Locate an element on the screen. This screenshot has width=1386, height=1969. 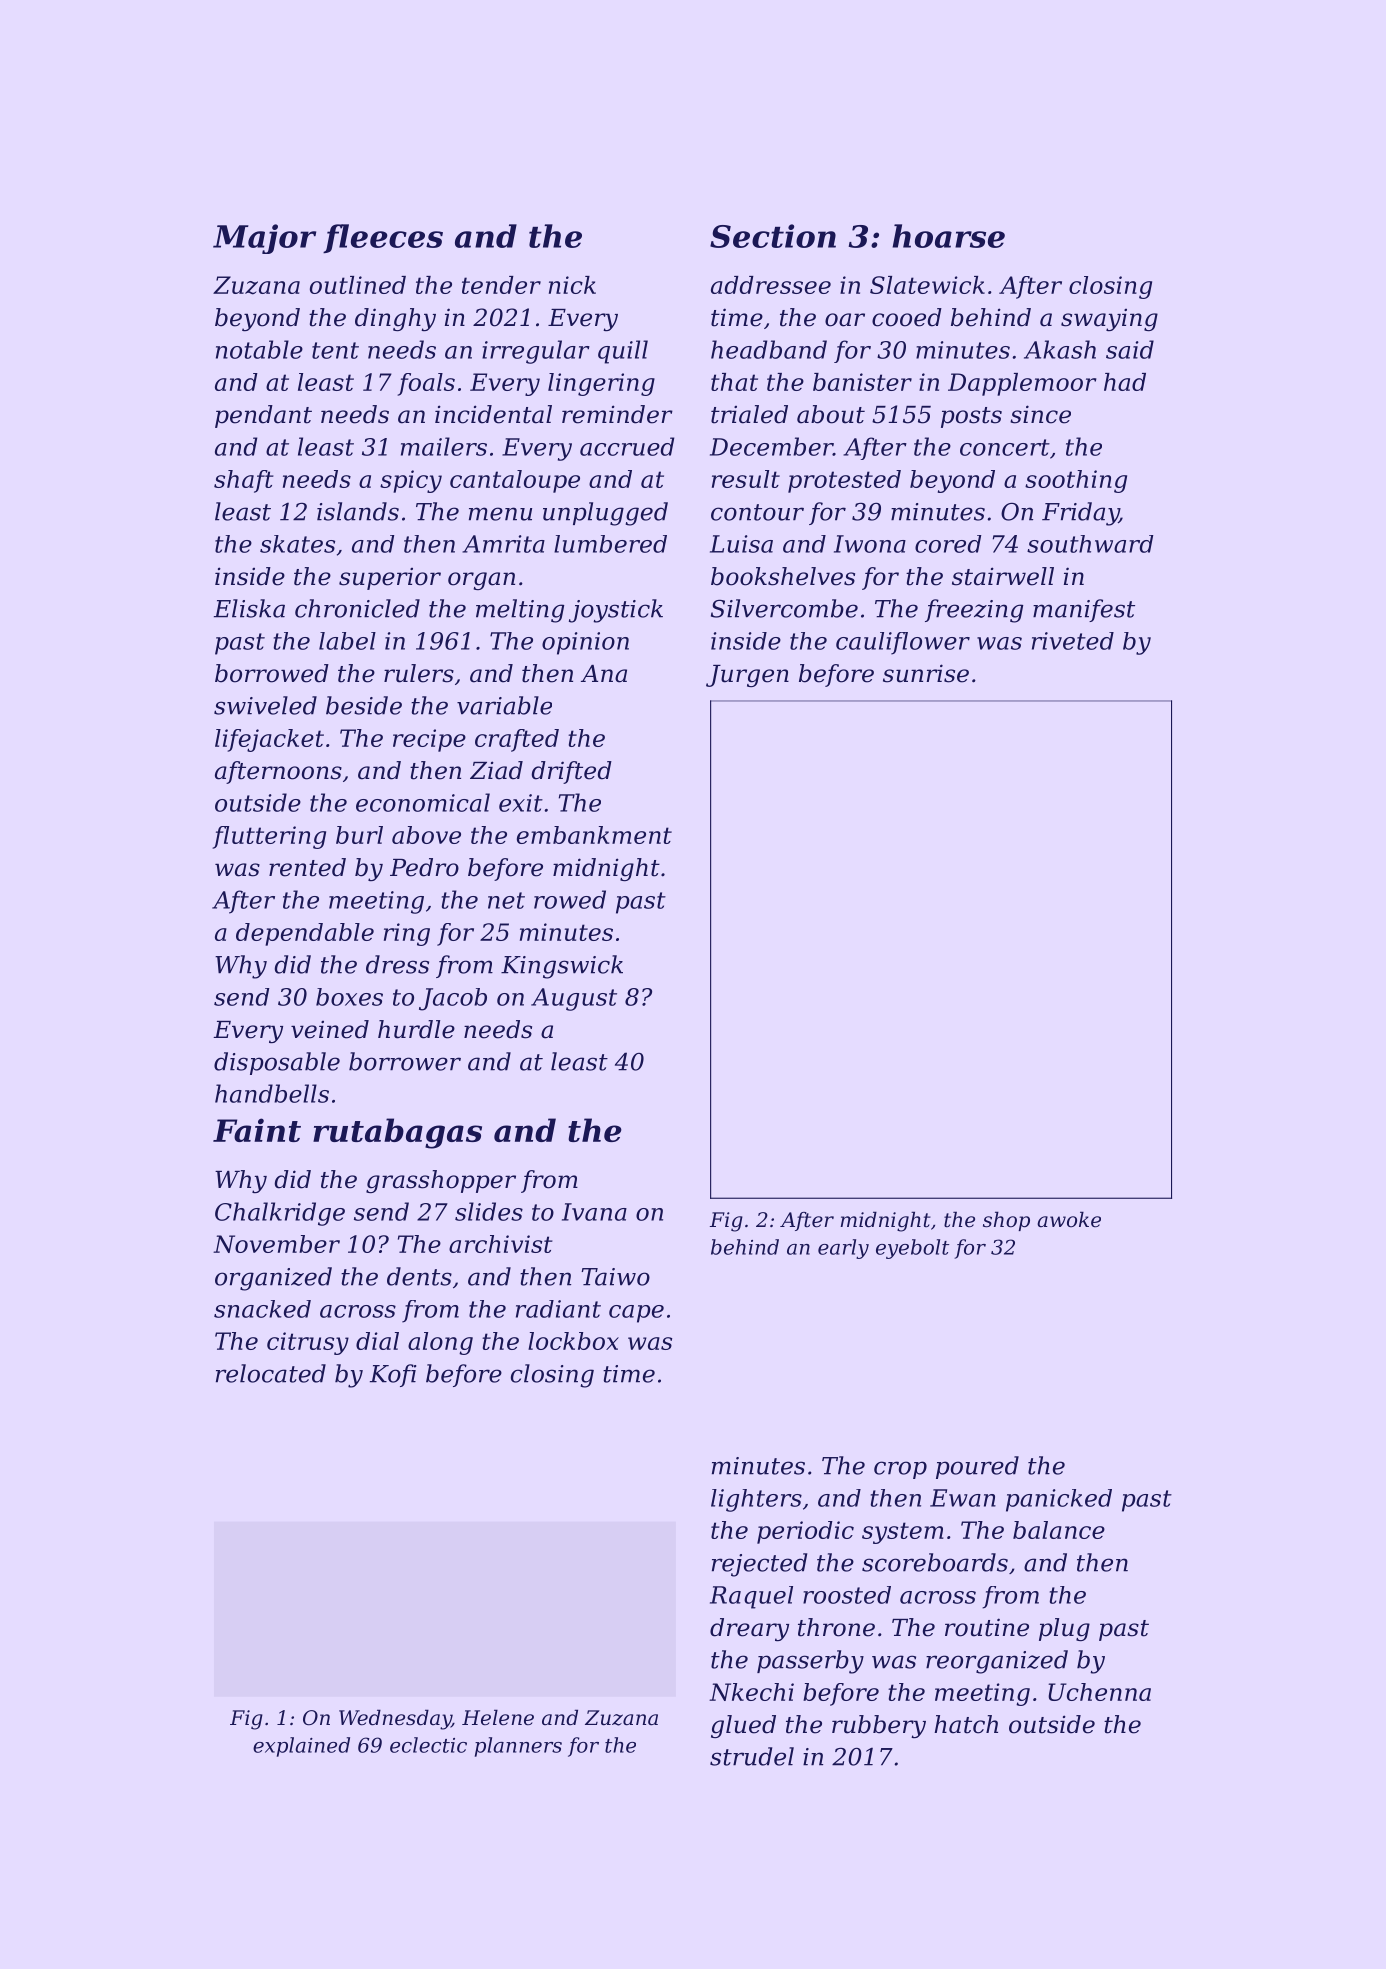
fleeces is located at coordinates (383, 238).
